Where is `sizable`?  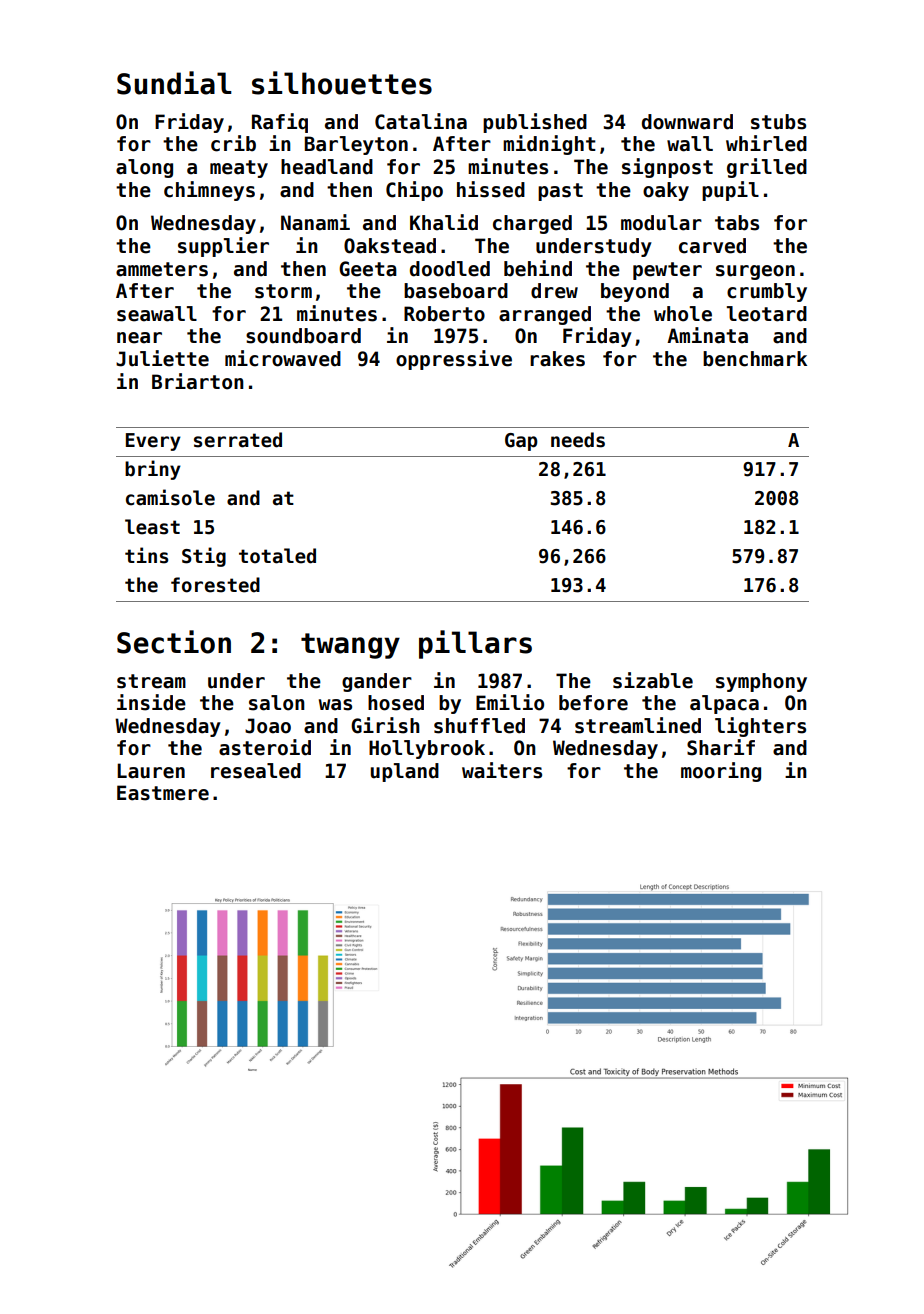 sizable is located at coordinates (653, 680).
